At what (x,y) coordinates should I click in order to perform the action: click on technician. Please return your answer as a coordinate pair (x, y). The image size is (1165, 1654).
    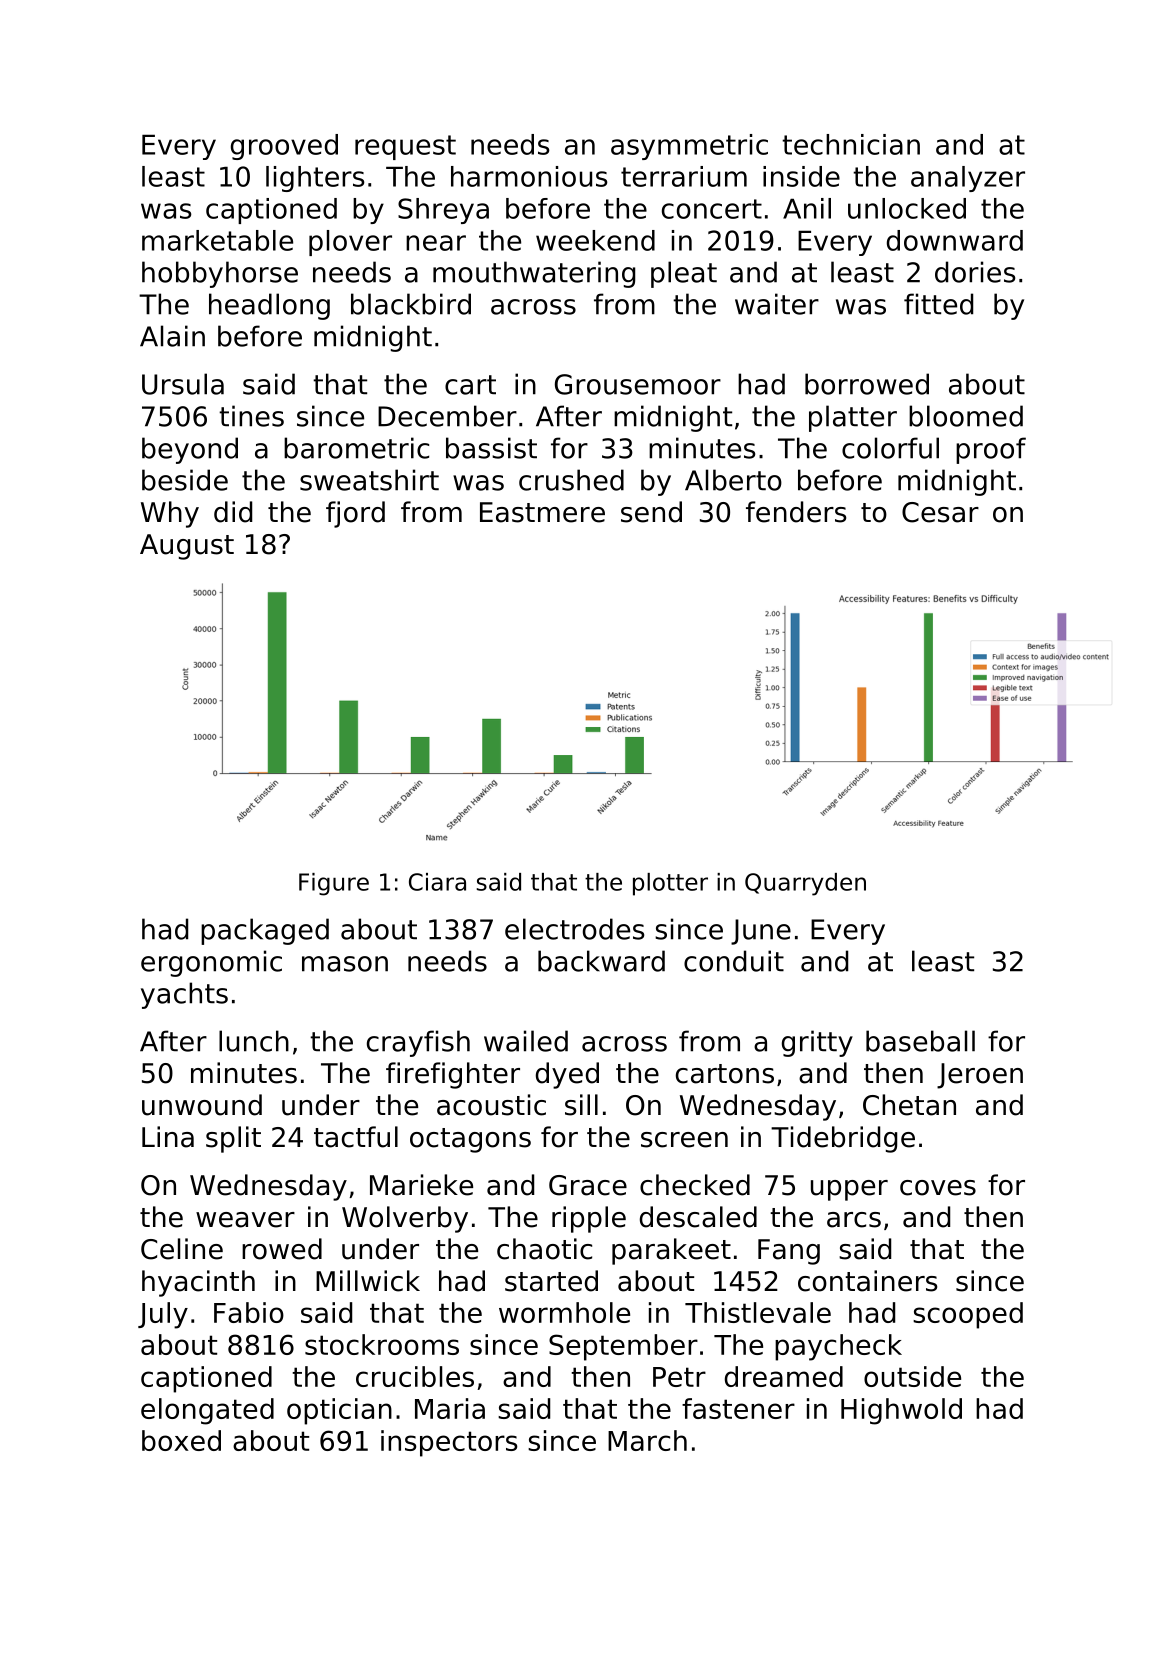
    Looking at the image, I should click on (851, 144).
